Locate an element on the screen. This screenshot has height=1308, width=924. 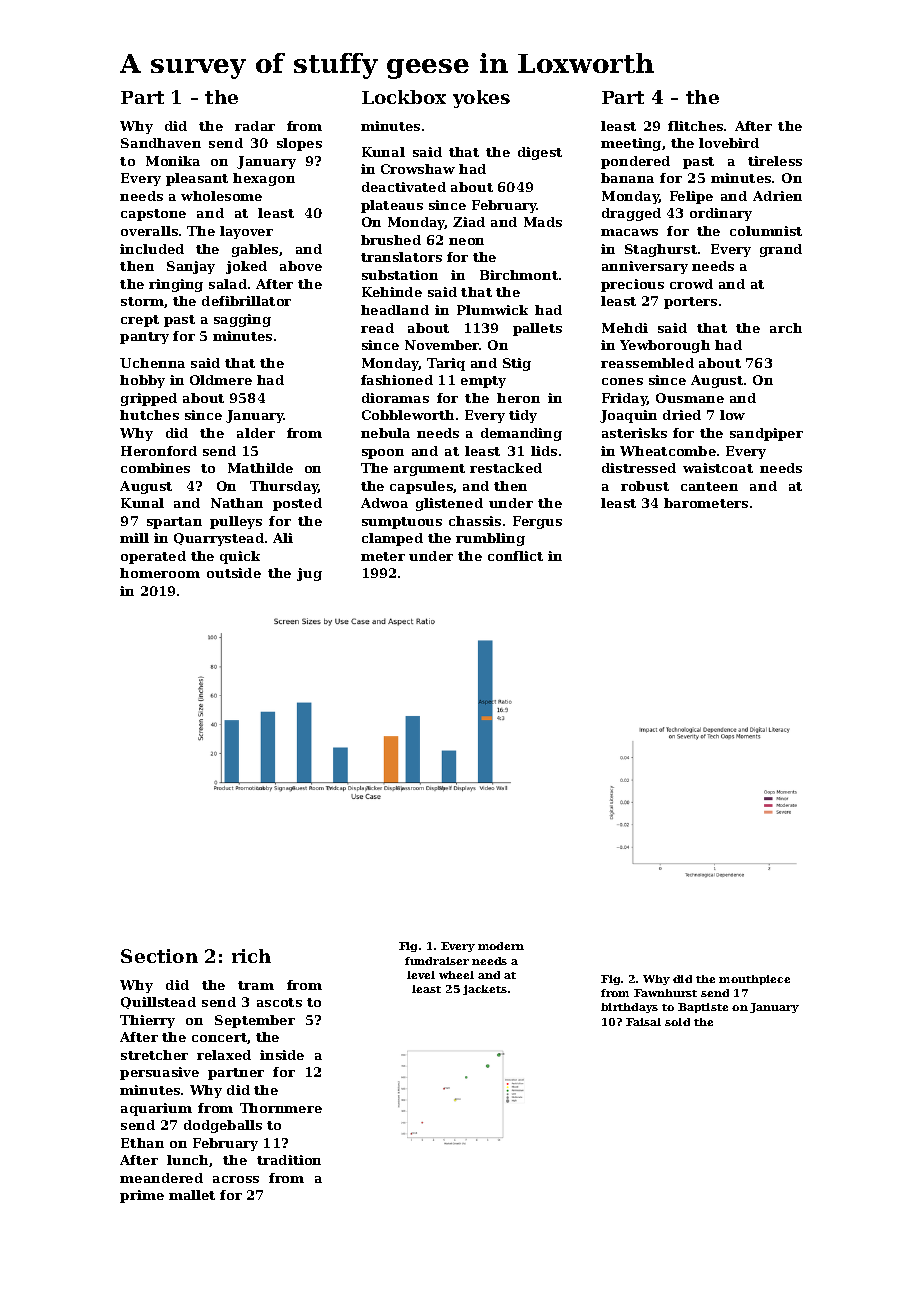
Lockbox is located at coordinates (404, 97).
